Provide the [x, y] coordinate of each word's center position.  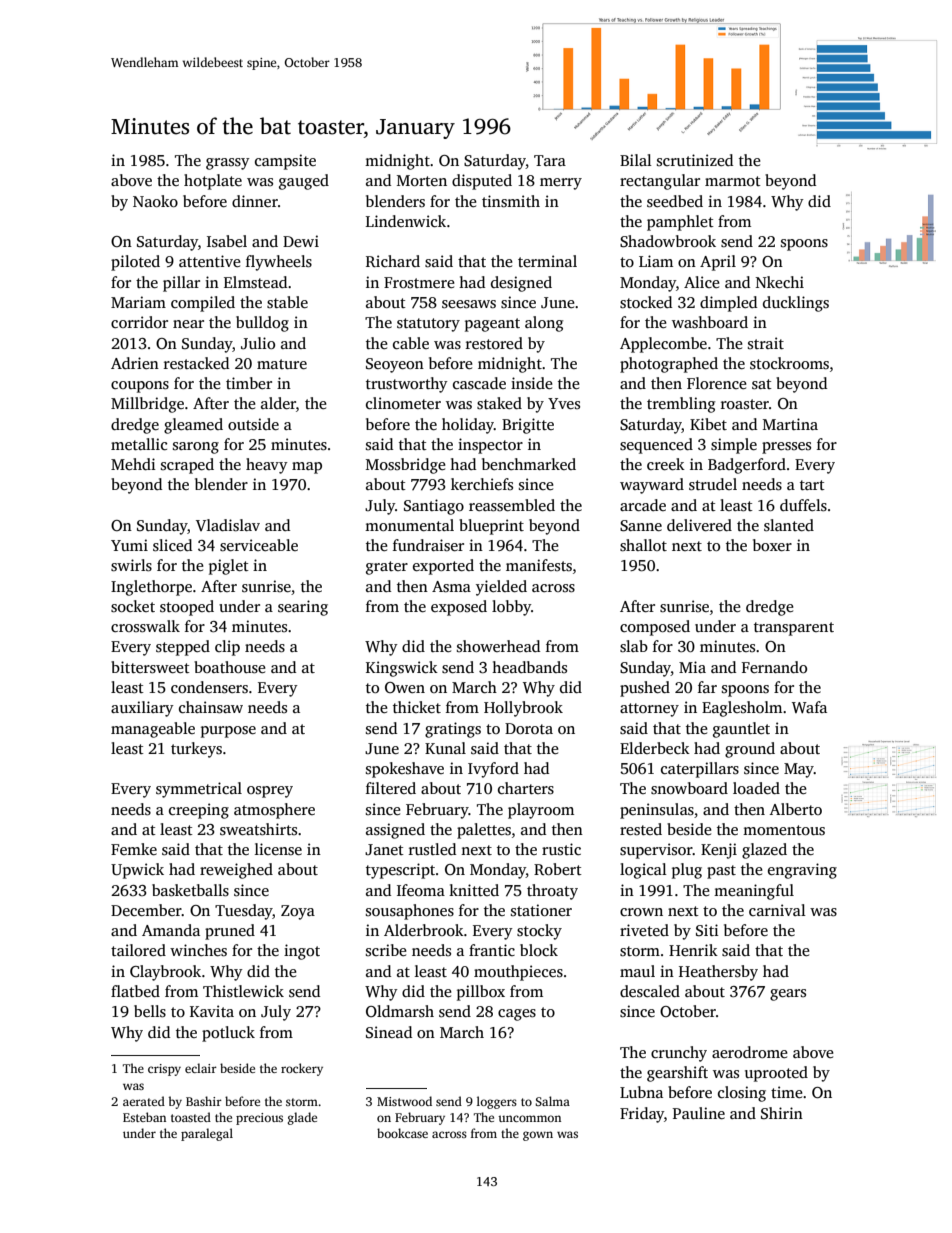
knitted [474, 890]
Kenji [719, 851]
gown [538, 1136]
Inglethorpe [151, 588]
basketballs [190, 890]
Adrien [135, 363]
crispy [164, 1070]
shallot [643, 545]
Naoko [155, 201]
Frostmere [419, 282]
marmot [733, 181]
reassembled [512, 505]
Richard [393, 261]
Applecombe [663, 345]
